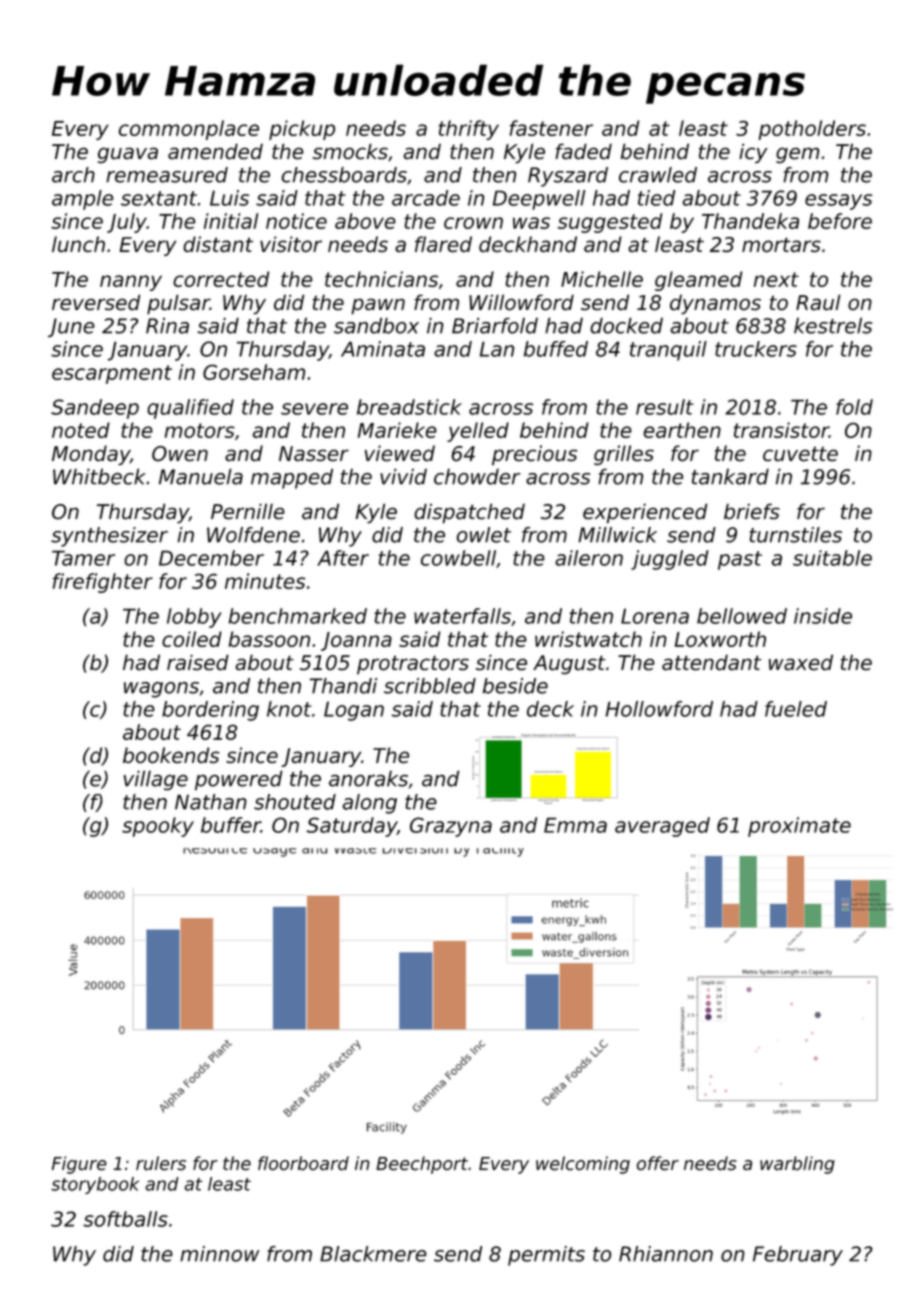 This screenshot has height=1308, width=924. I want to click on fueled, so click(796, 709).
